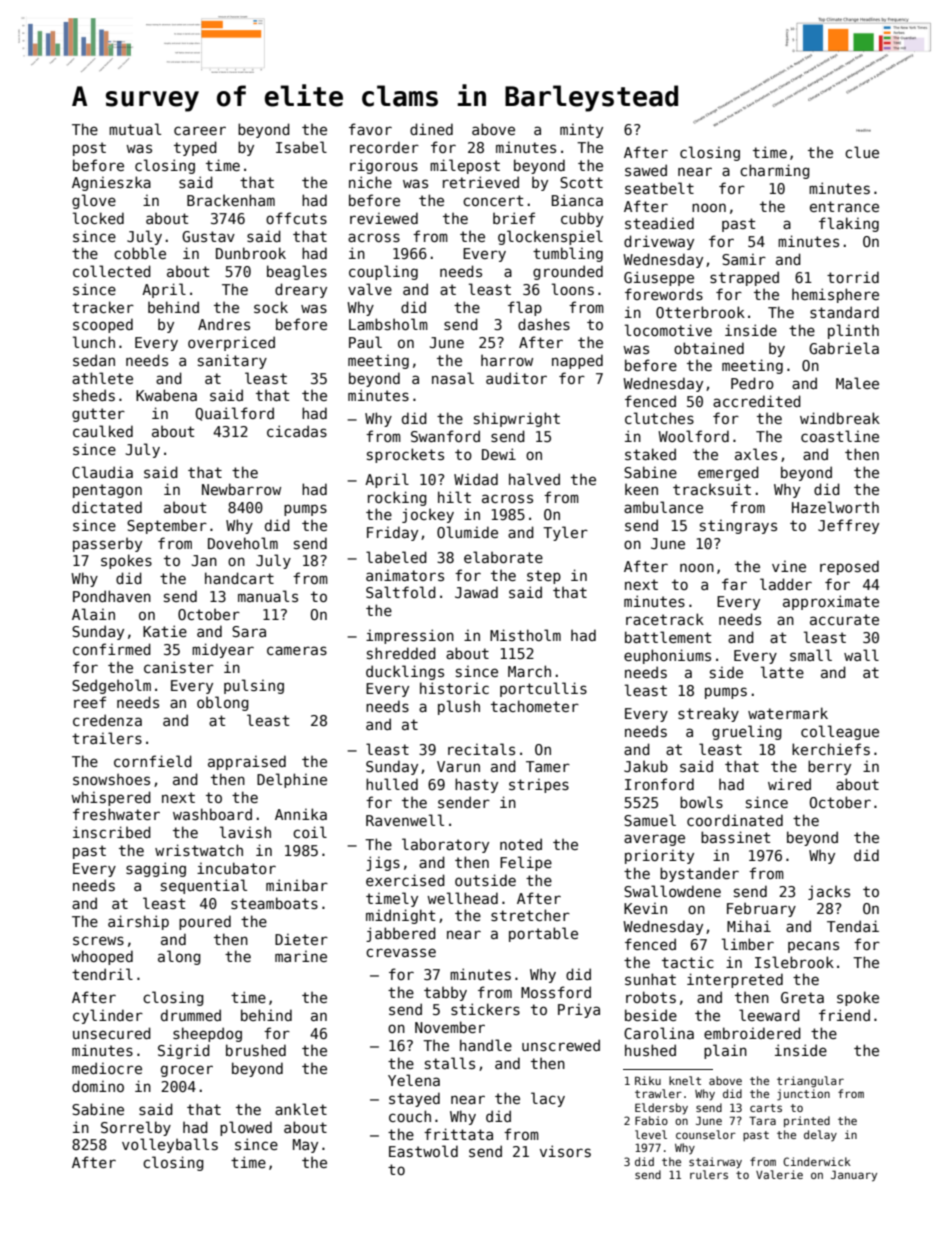 This page has width=952, height=1233. Describe the element at coordinates (744, 259) in the page. I see `Samir` at that location.
